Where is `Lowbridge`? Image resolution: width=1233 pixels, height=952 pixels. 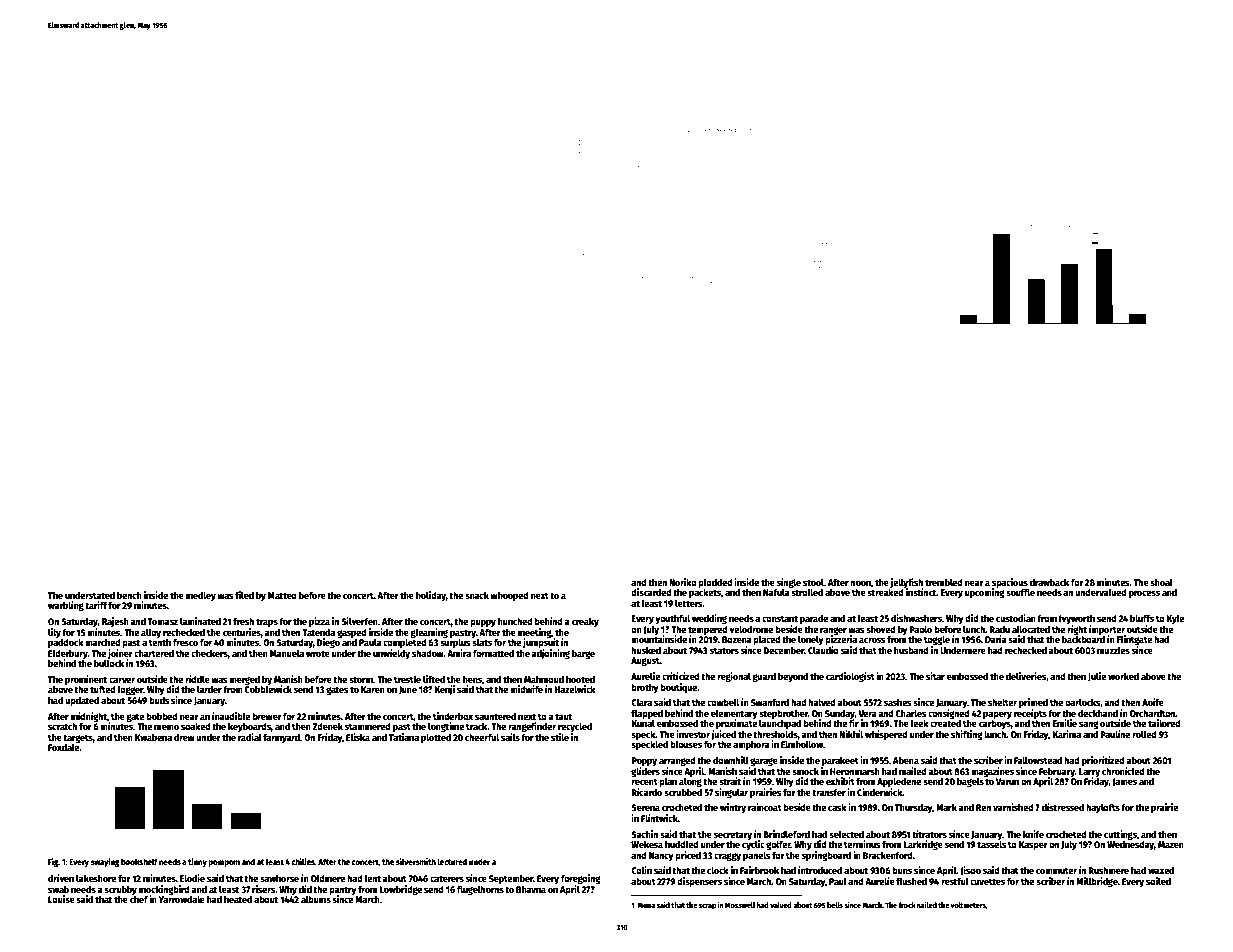 Lowbridge is located at coordinates (400, 890).
